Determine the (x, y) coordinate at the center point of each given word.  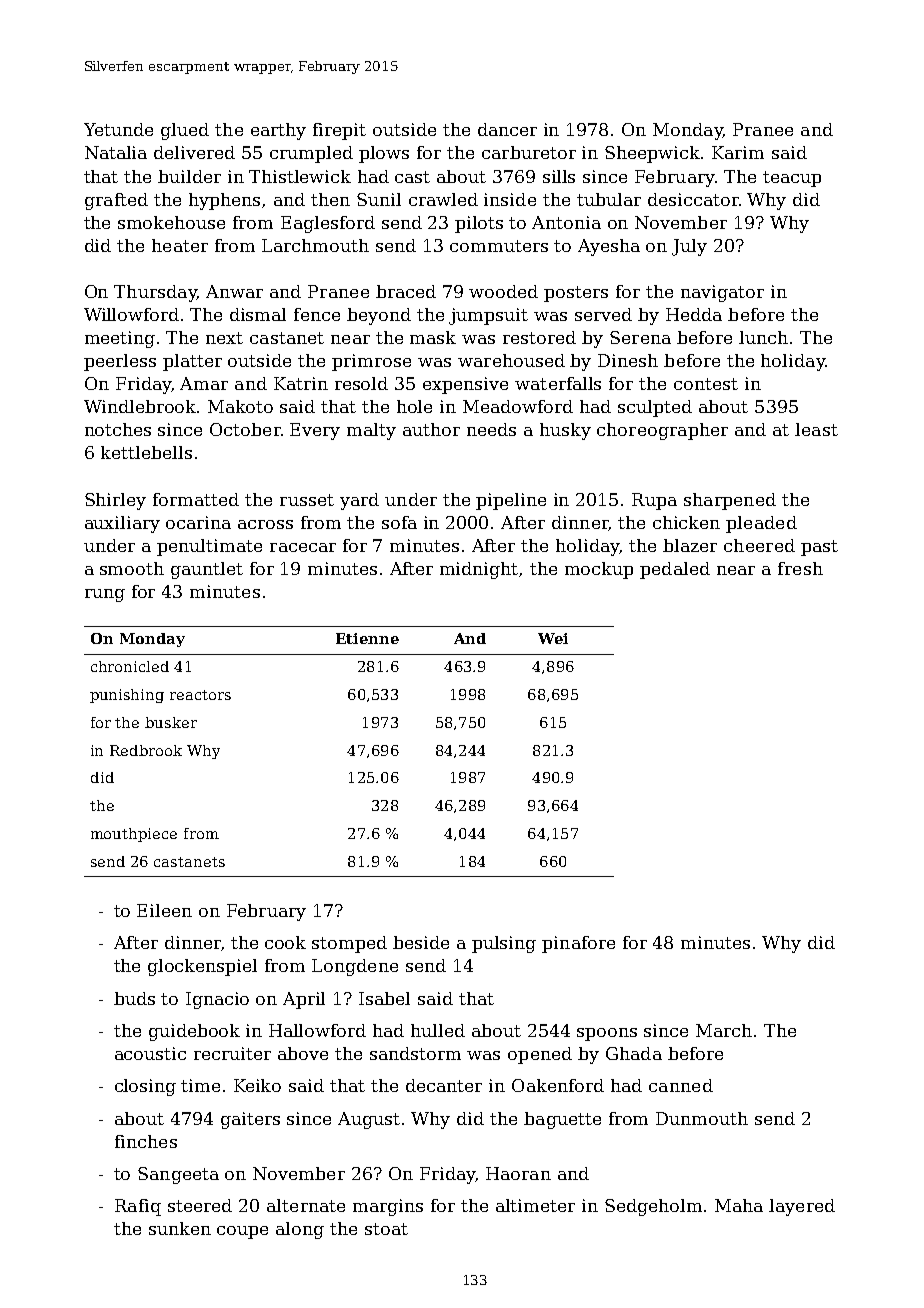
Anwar (234, 291)
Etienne (367, 638)
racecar (303, 547)
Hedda (694, 314)
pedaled (675, 570)
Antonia (566, 222)
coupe (242, 1232)
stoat (386, 1229)
